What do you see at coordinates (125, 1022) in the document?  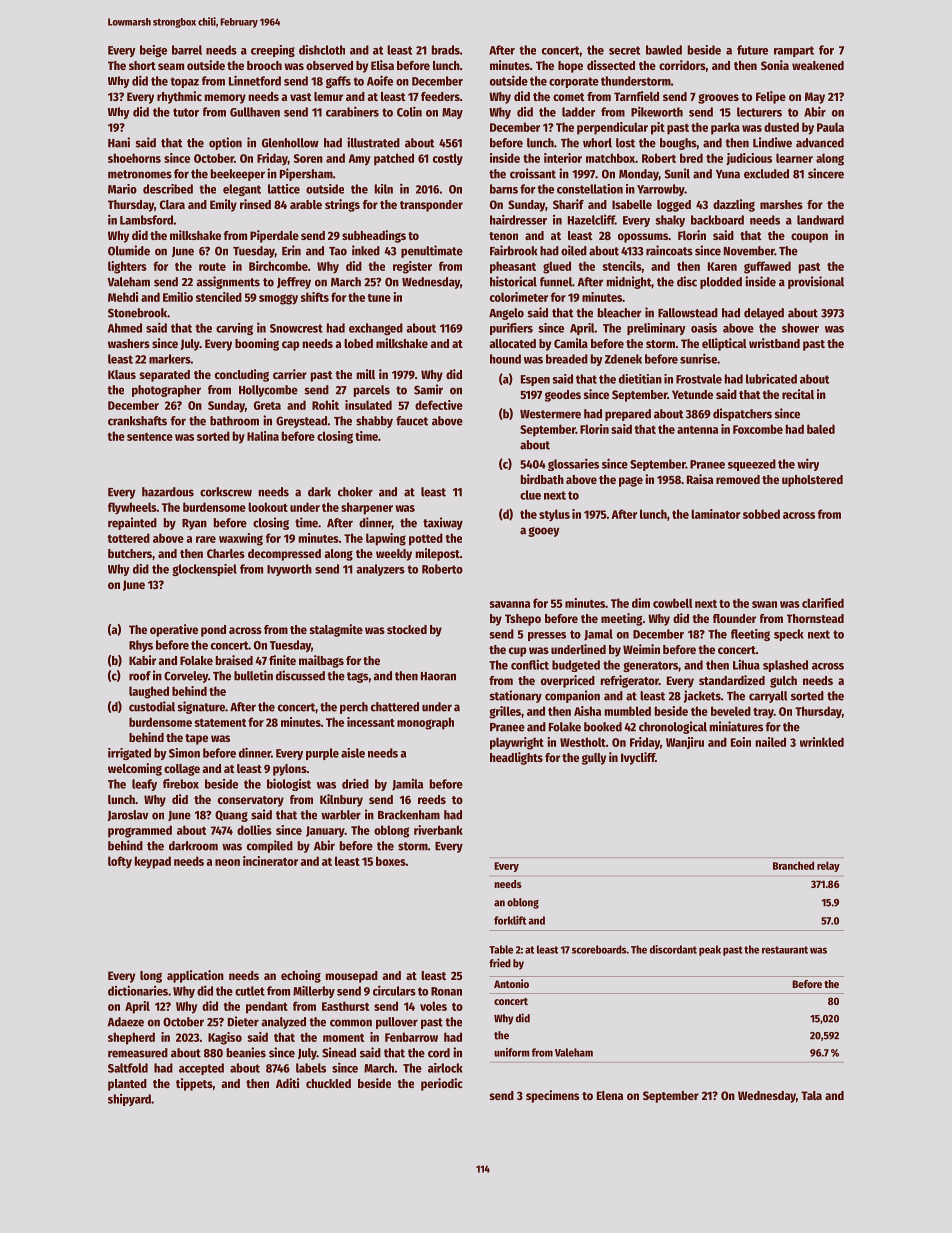 I see `Adaeze` at bounding box center [125, 1022].
